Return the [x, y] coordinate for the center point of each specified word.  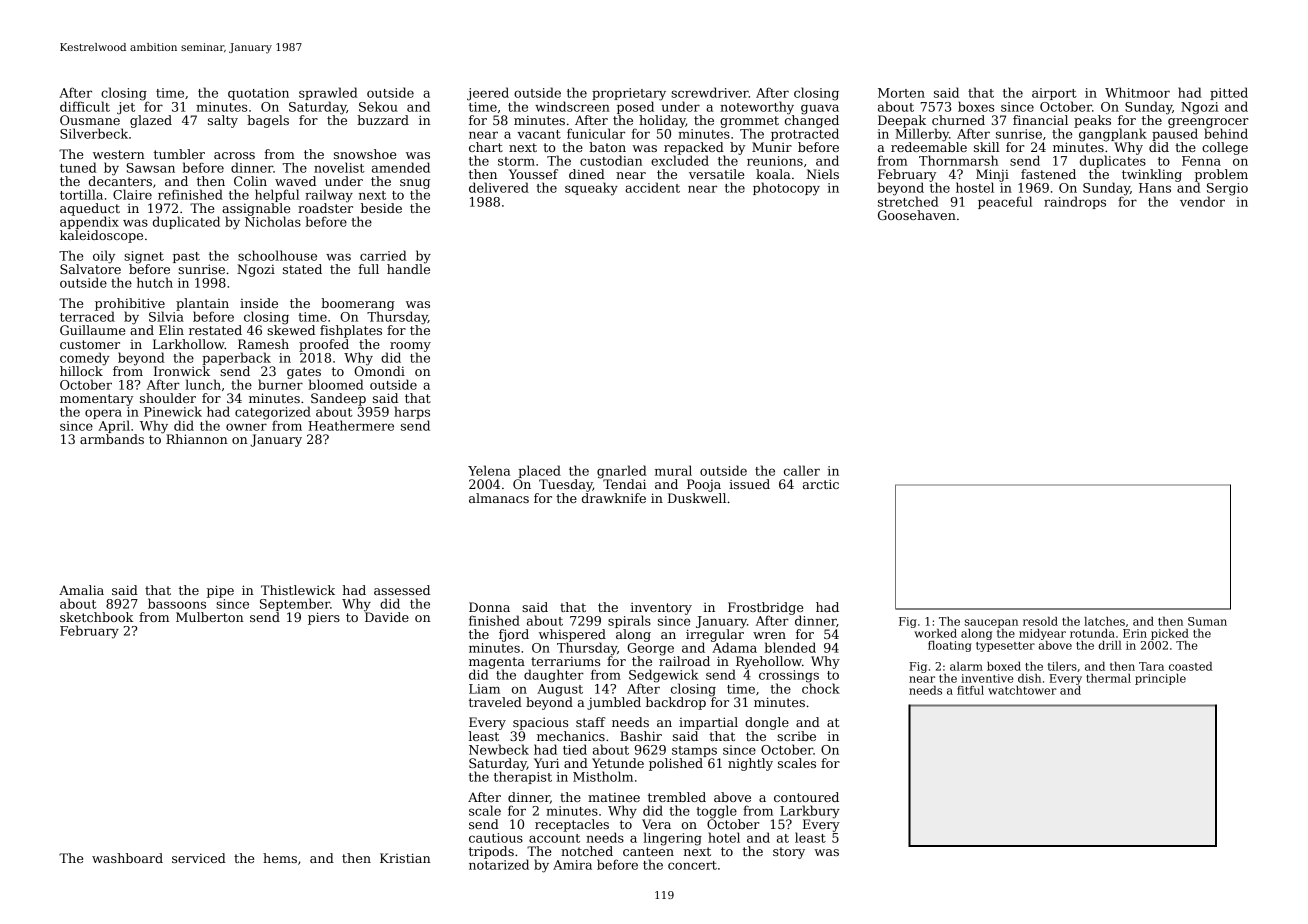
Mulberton [210, 617]
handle [408, 269]
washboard [127, 858]
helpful [277, 195]
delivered [499, 187]
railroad [684, 661]
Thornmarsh [958, 160]
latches [1104, 621]
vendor [1202, 201]
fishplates [351, 331]
